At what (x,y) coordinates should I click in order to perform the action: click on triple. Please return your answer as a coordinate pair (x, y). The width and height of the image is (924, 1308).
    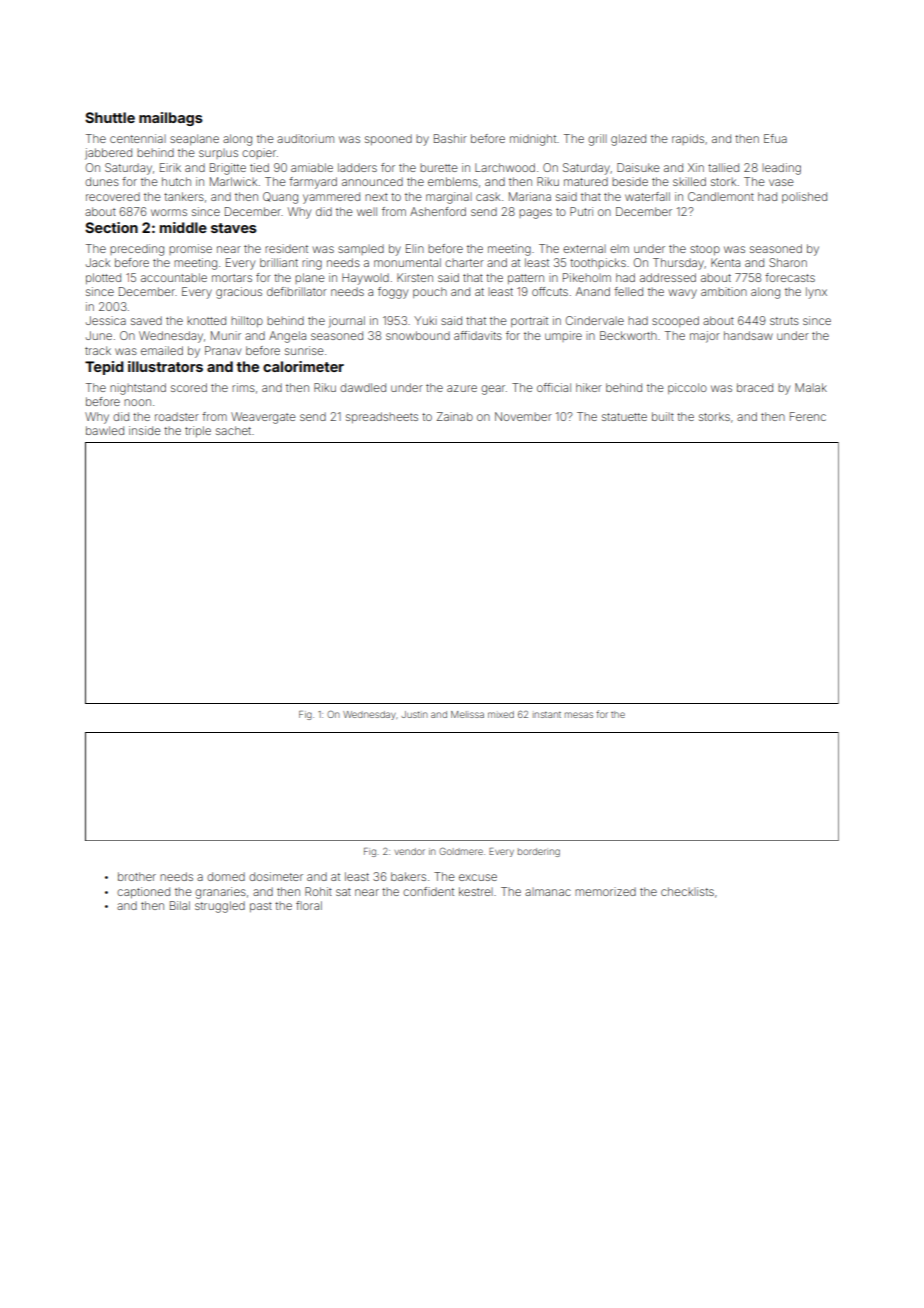
    Looking at the image, I should click on (198, 431).
